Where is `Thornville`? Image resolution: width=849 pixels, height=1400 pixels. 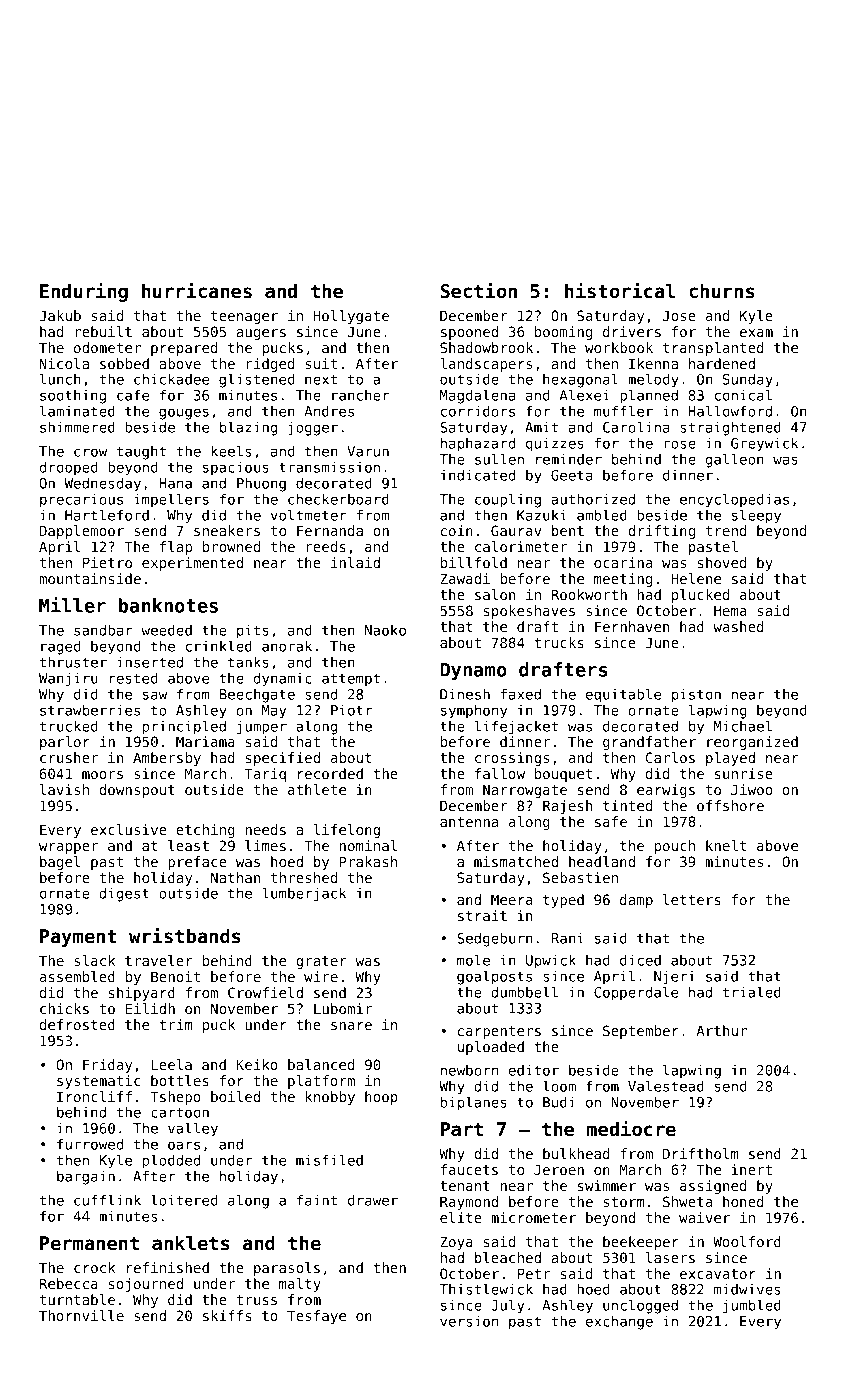
Thornville is located at coordinates (81, 1315).
